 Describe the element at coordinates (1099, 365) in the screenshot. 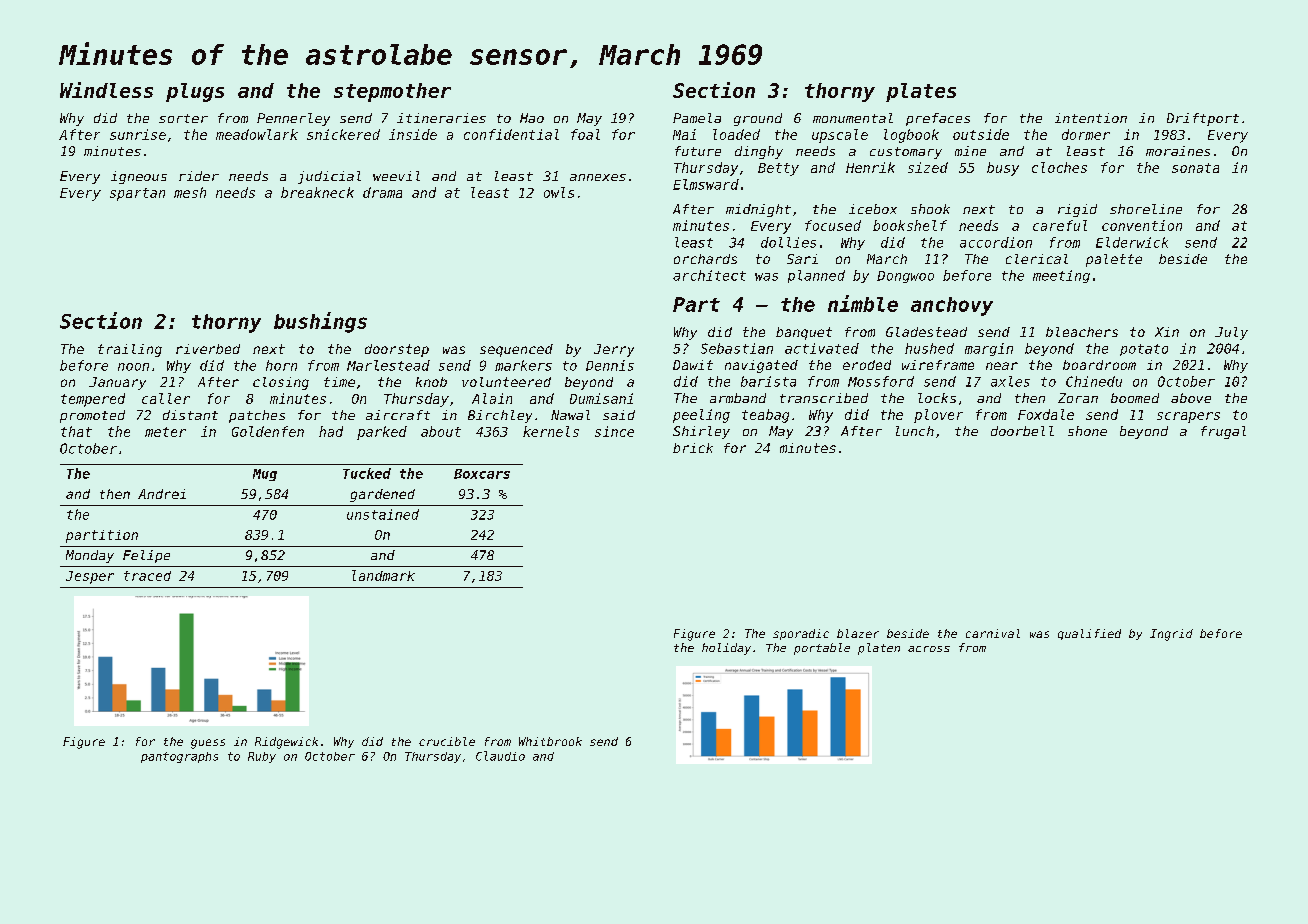

I see `boardroom` at that location.
